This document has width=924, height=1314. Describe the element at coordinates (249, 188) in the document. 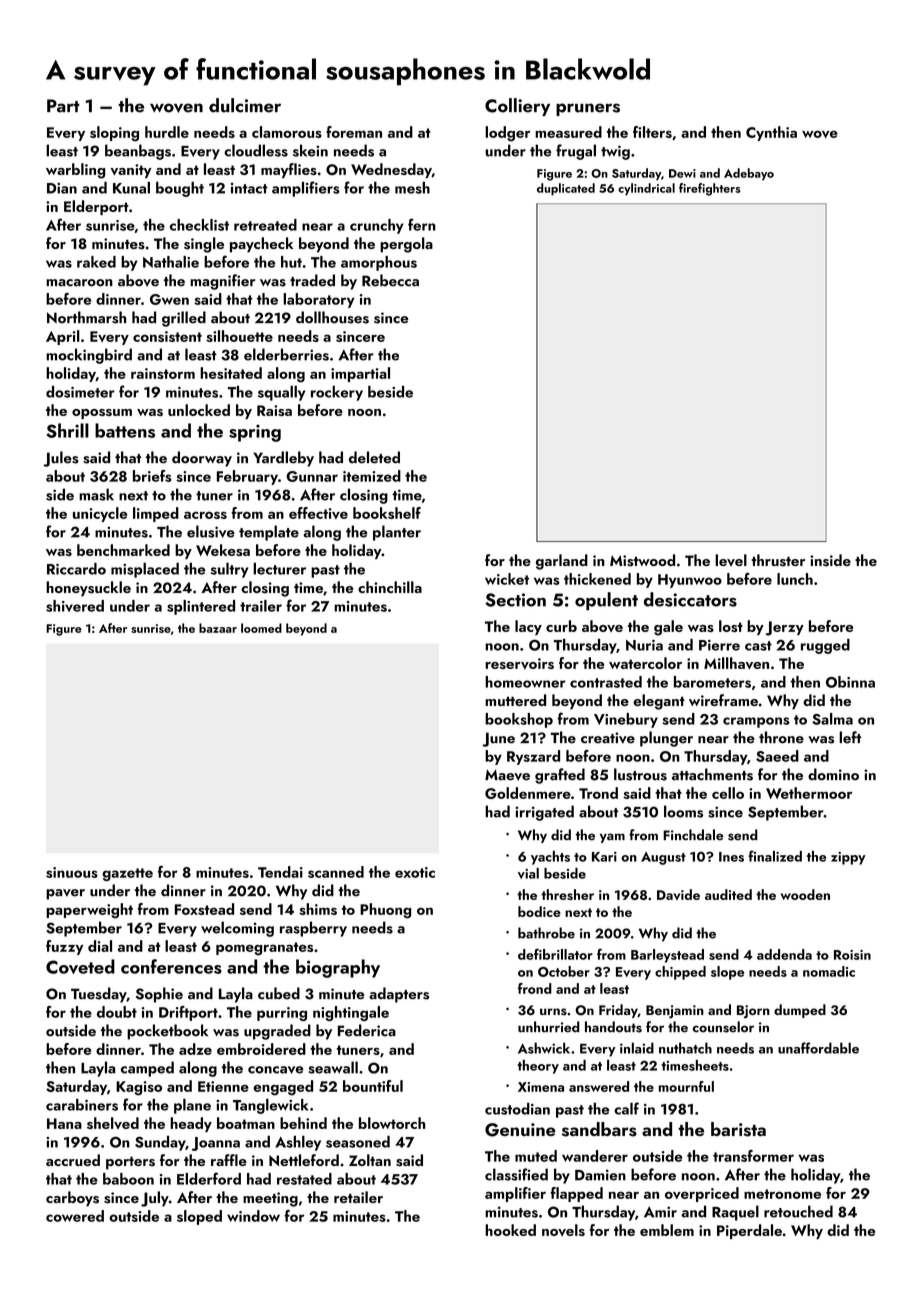

I see `intact` at that location.
